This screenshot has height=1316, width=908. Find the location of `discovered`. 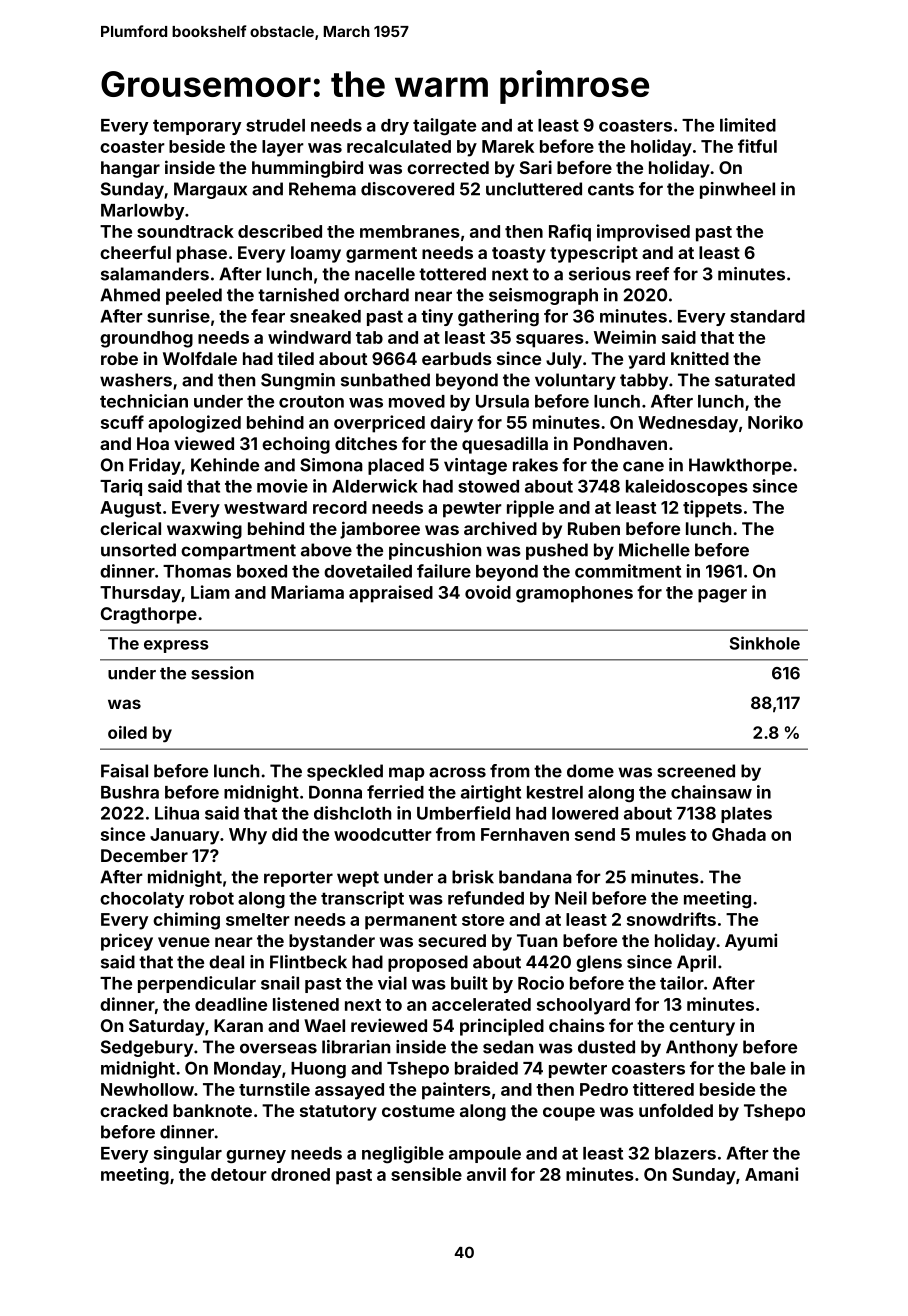

discovered is located at coordinates (407, 189).
